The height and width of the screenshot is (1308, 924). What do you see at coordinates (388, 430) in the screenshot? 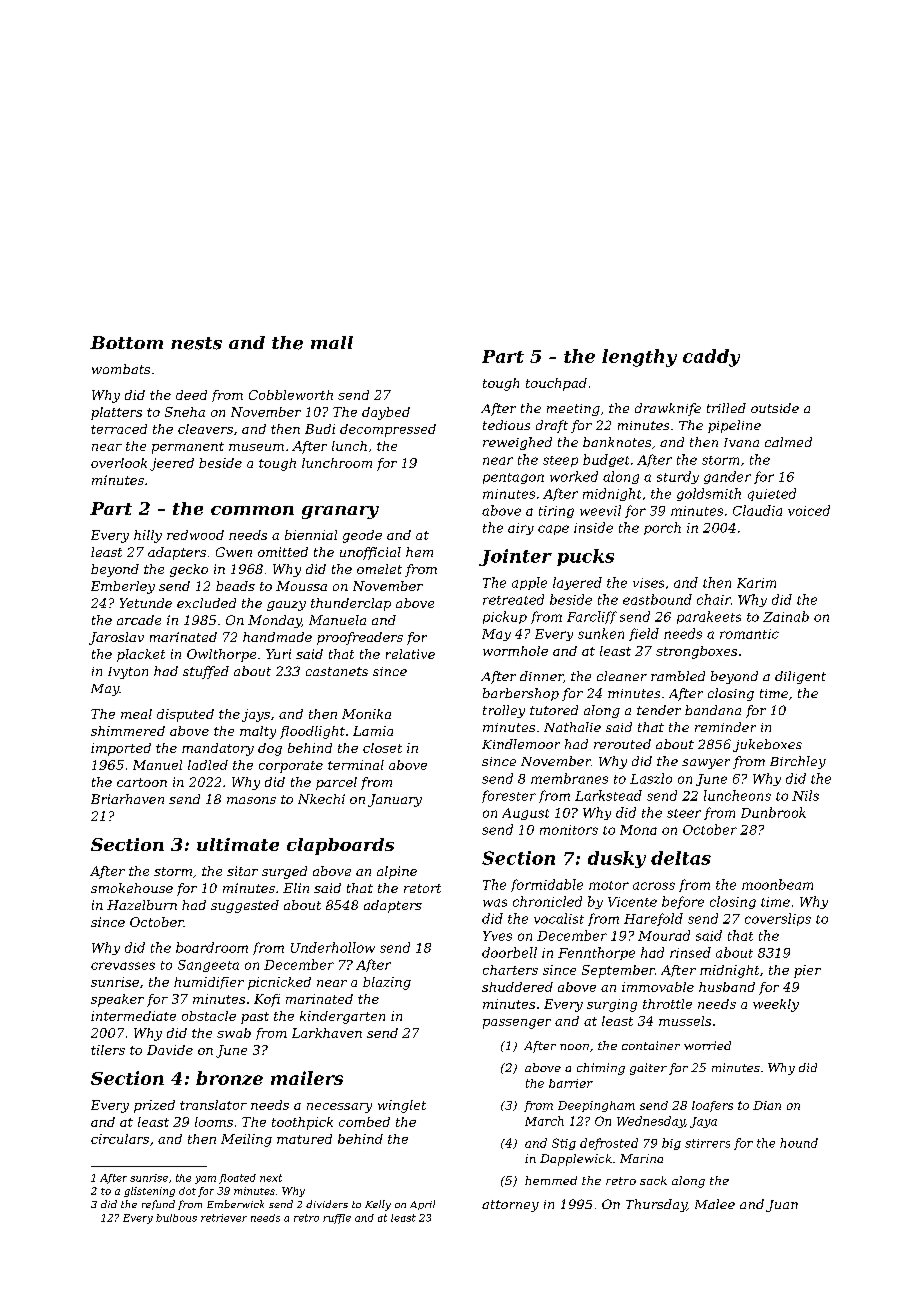
I see `decompressed` at bounding box center [388, 430].
